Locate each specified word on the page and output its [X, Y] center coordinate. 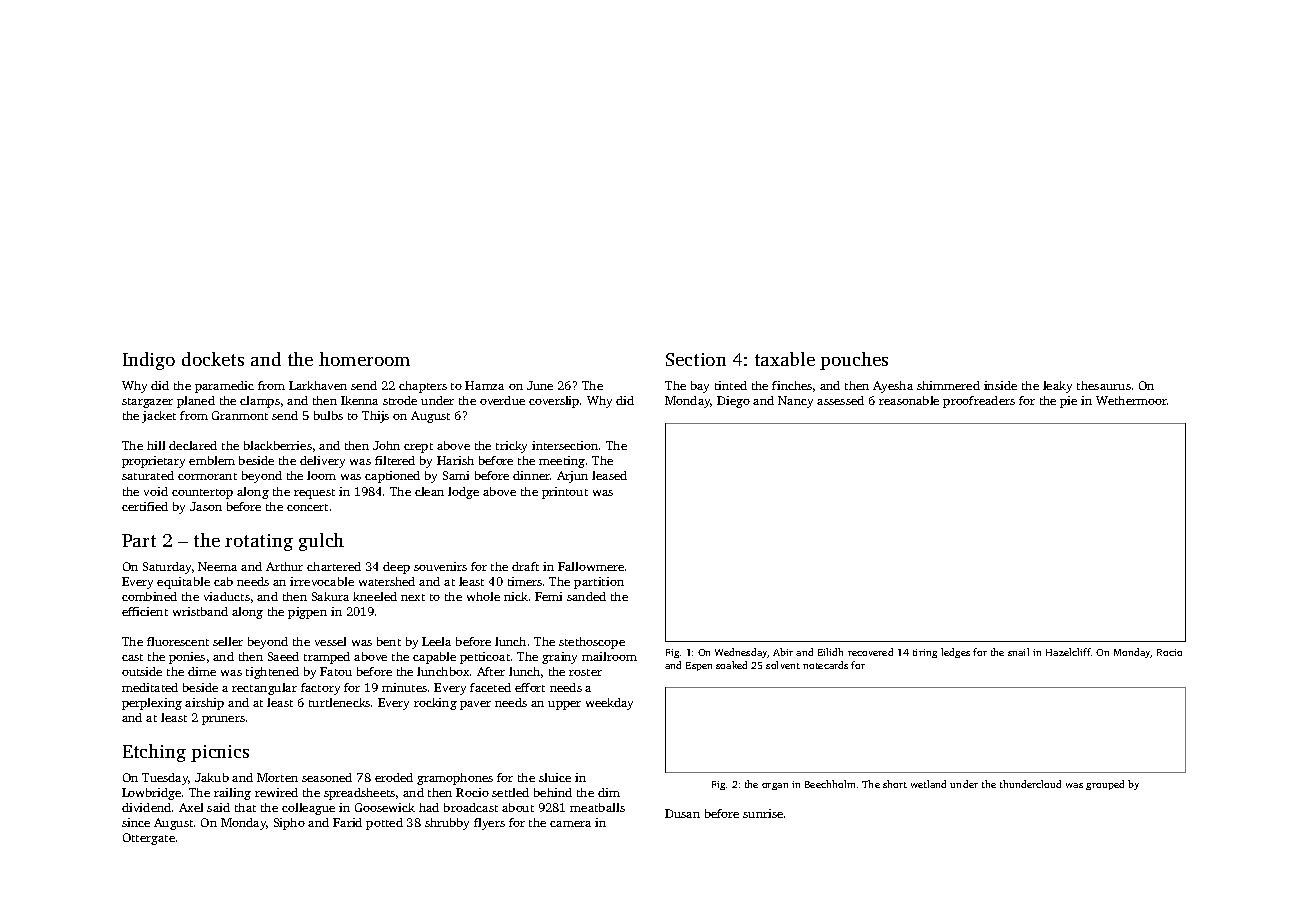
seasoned [327, 777]
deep [396, 568]
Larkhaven [318, 385]
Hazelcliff [1068, 652]
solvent [783, 665]
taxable [785, 359]
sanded [586, 596]
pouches [854, 361]
